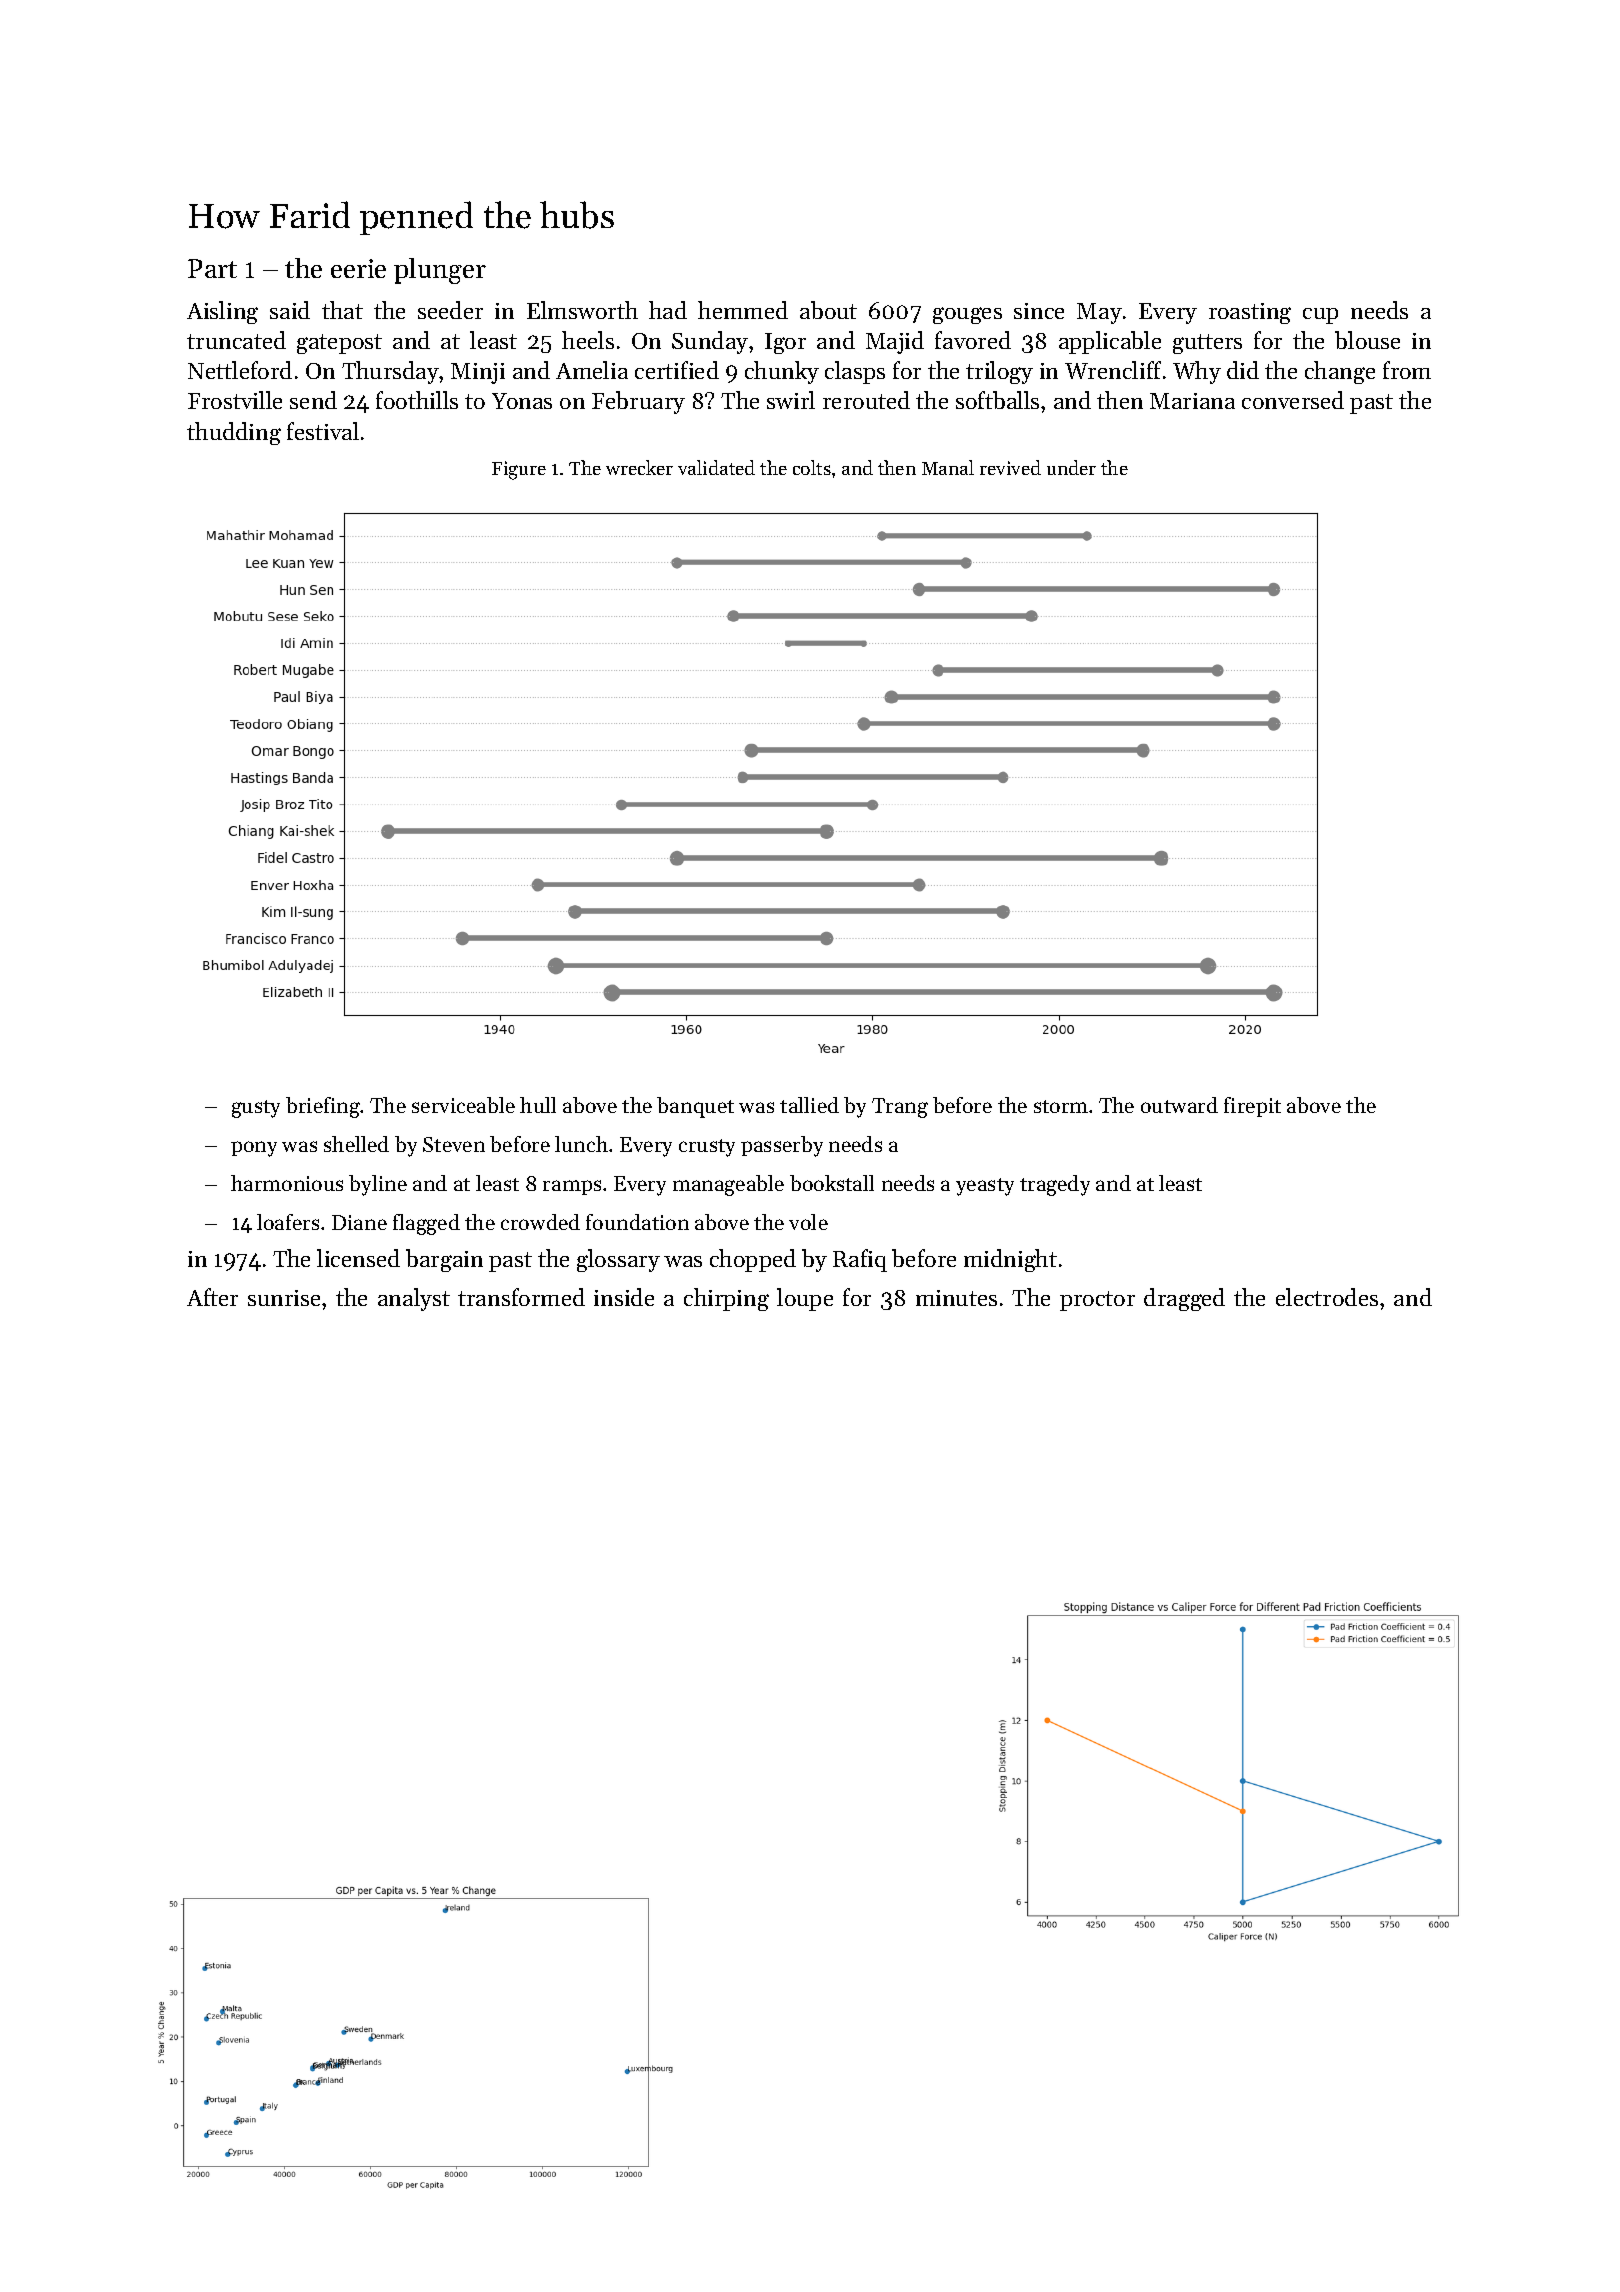 This document has height=2292, width=1620. I want to click on analyst, so click(414, 1299).
